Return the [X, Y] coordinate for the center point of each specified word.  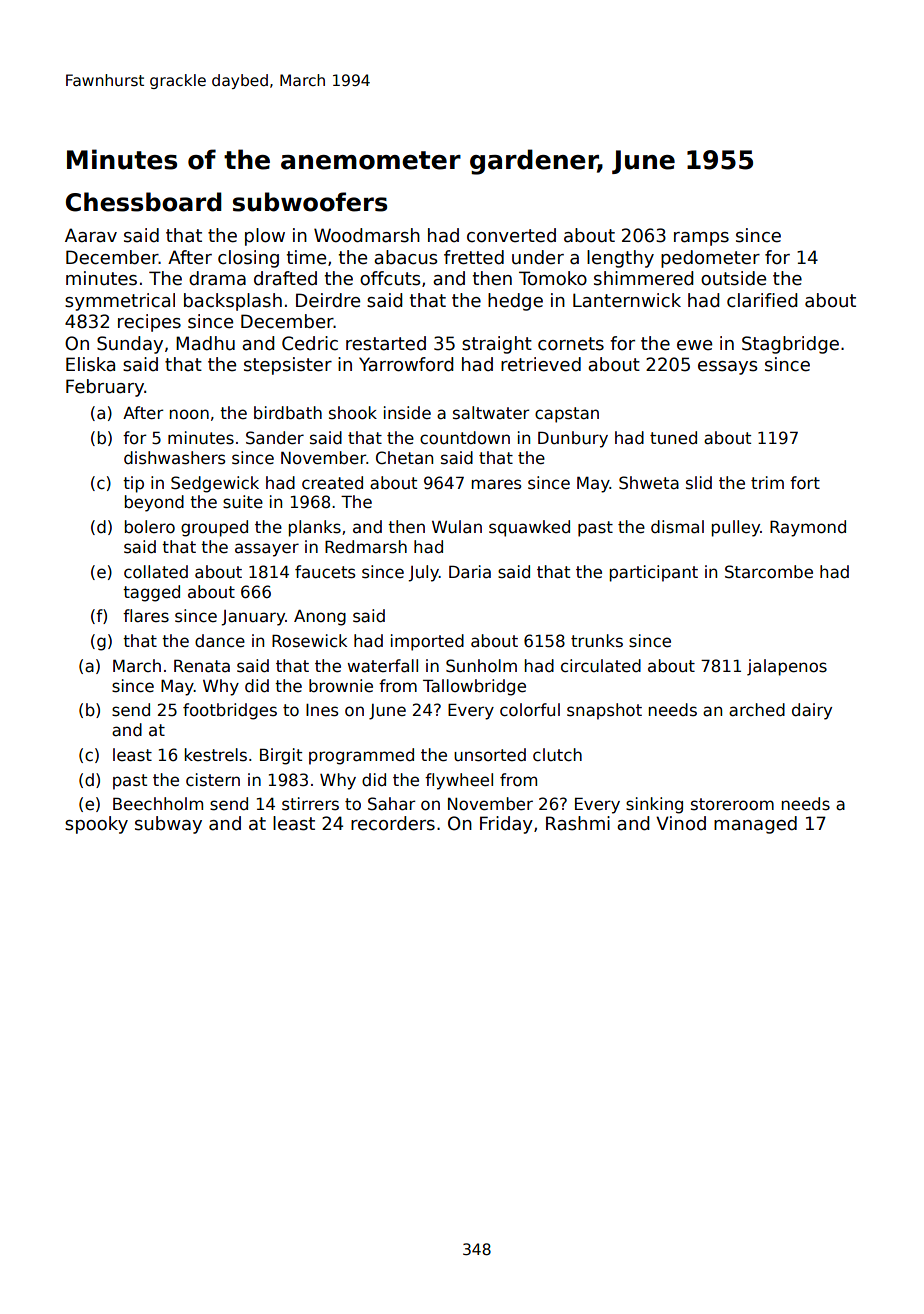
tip [133, 484]
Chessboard [144, 202]
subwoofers [310, 202]
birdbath [288, 413]
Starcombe [769, 572]
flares [146, 616]
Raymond [808, 528]
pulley [736, 528]
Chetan [404, 458]
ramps [701, 239]
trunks [597, 641]
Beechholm [158, 804]
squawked [529, 528]
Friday [506, 825]
